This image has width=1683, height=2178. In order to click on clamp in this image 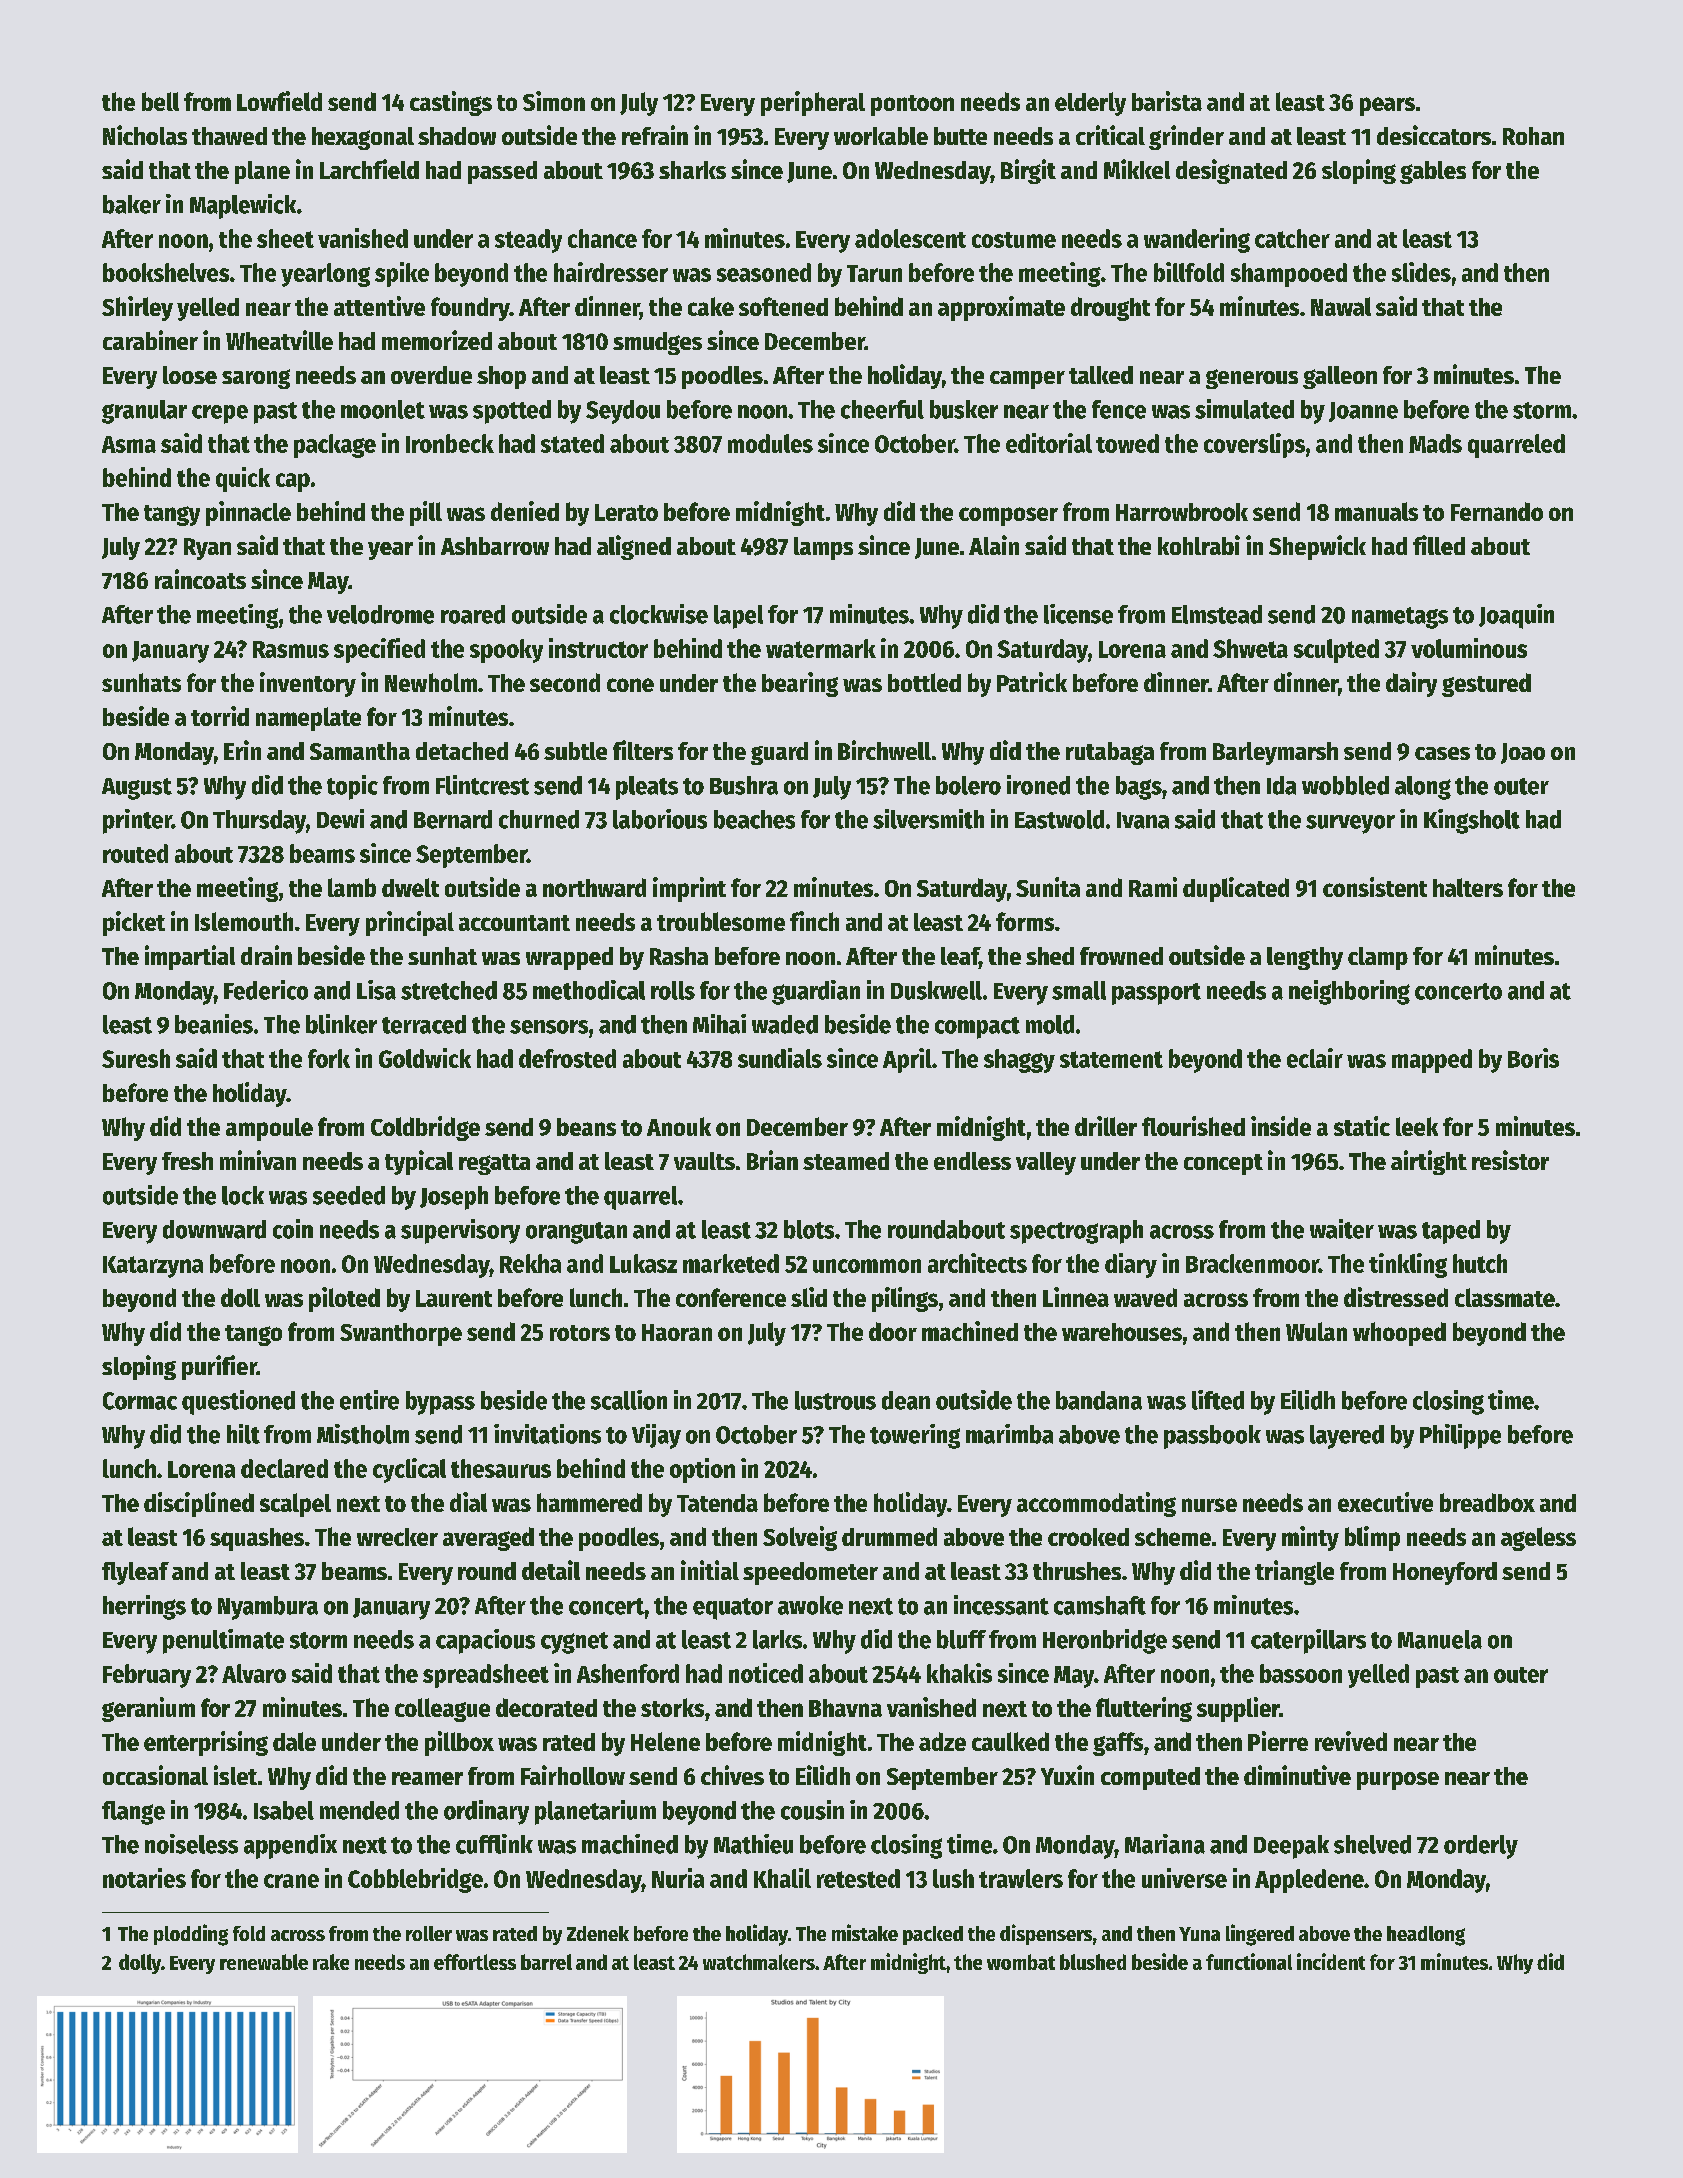, I will do `click(1378, 958)`.
